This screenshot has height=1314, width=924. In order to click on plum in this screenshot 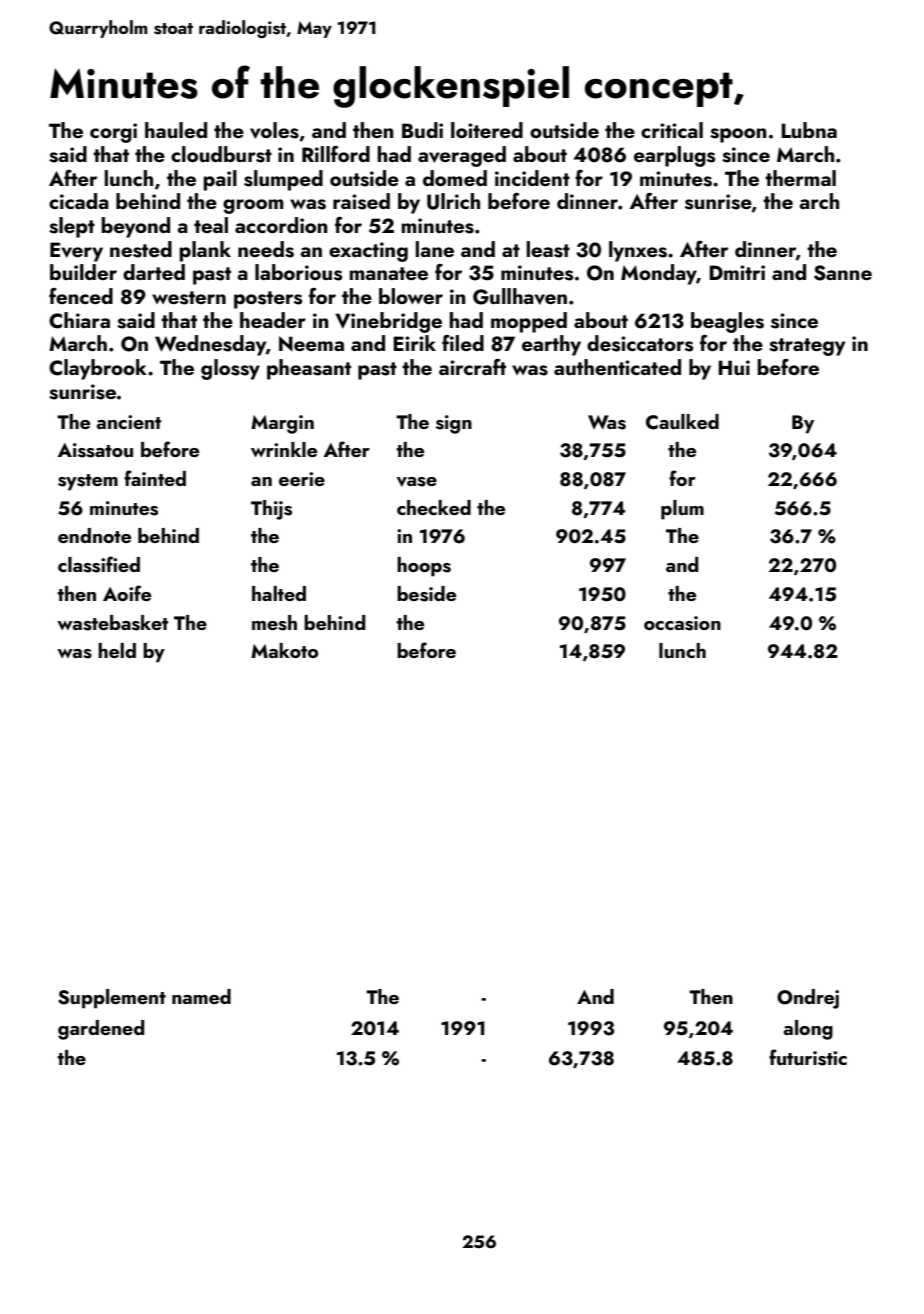, I will do `click(682, 510)`.
